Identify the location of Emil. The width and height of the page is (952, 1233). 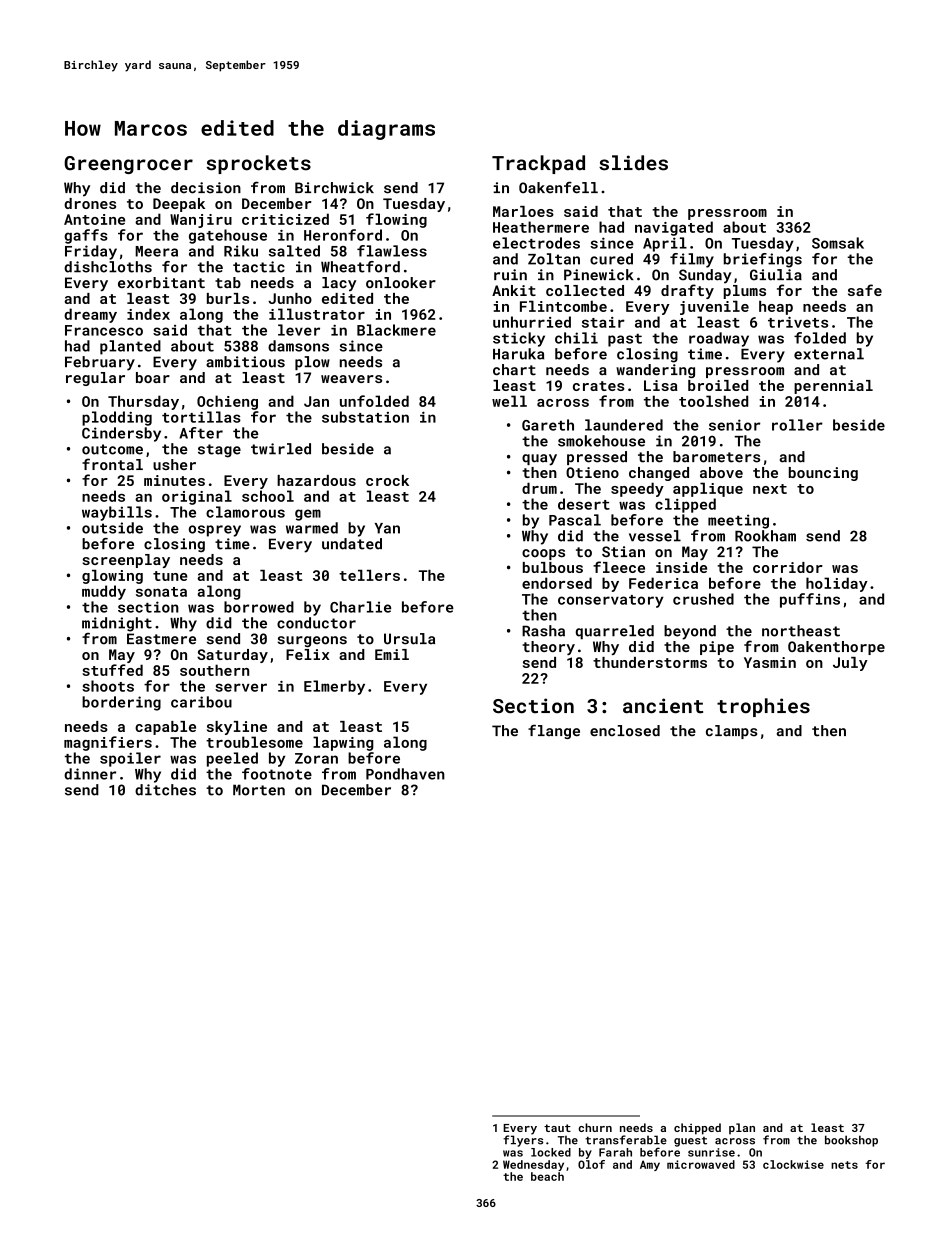
(392, 654).
